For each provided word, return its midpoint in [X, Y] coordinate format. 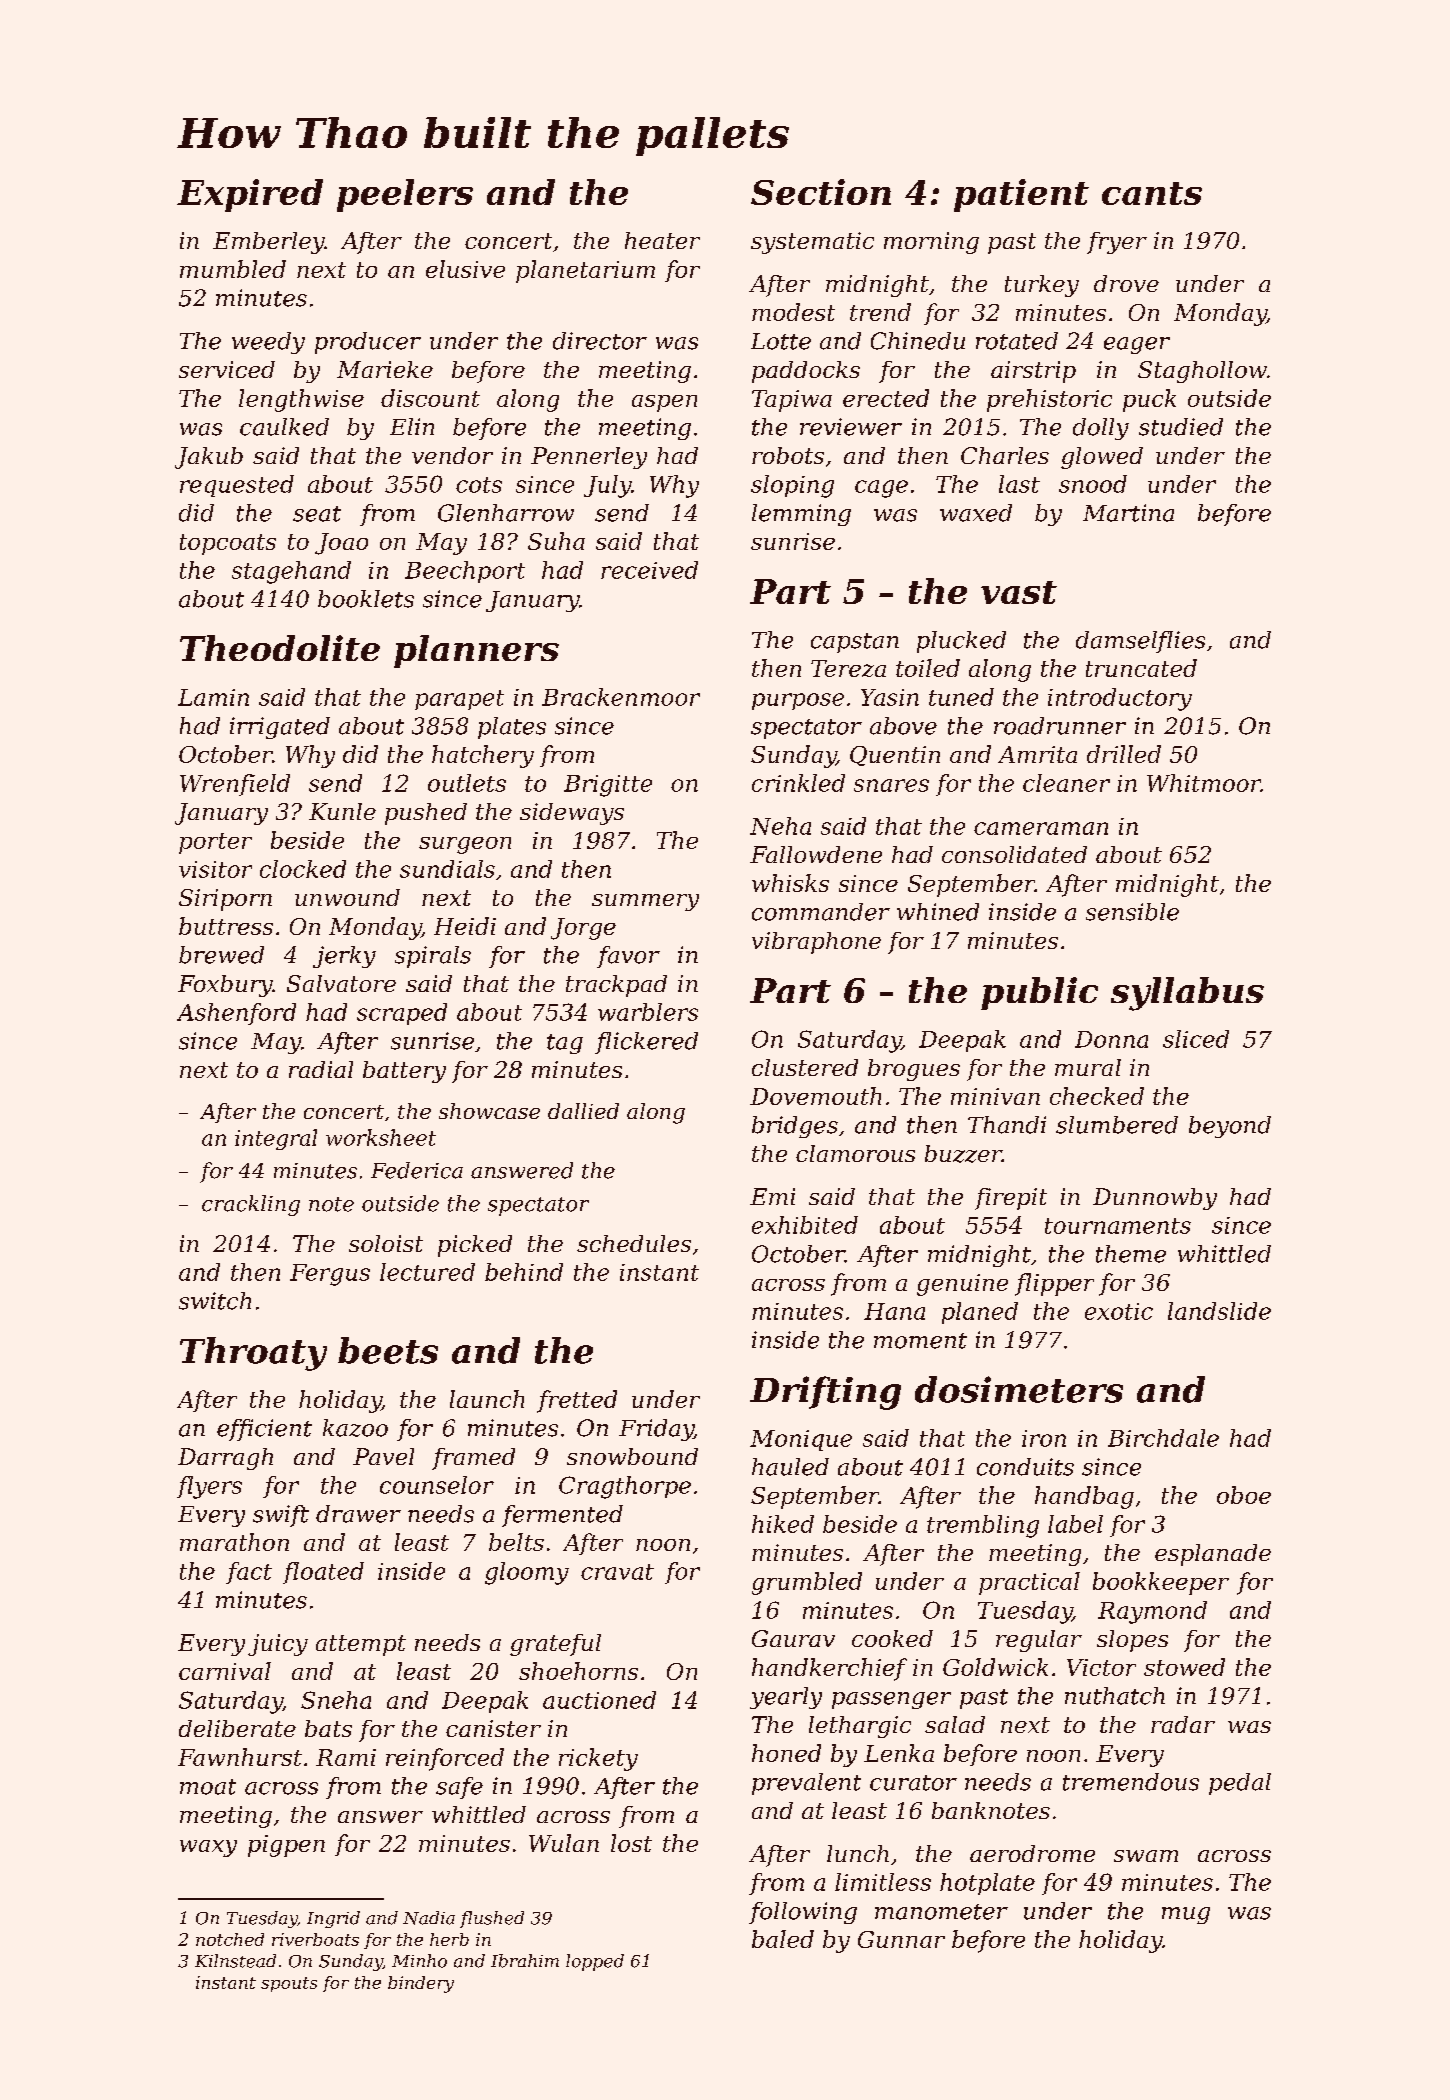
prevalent [806, 1784]
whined [938, 912]
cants [1152, 193]
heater [662, 240]
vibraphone [816, 943]
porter [215, 843]
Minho [419, 1961]
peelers [405, 195]
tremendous [1131, 1782]
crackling [251, 1205]
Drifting [825, 1393]
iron [1044, 1438]
